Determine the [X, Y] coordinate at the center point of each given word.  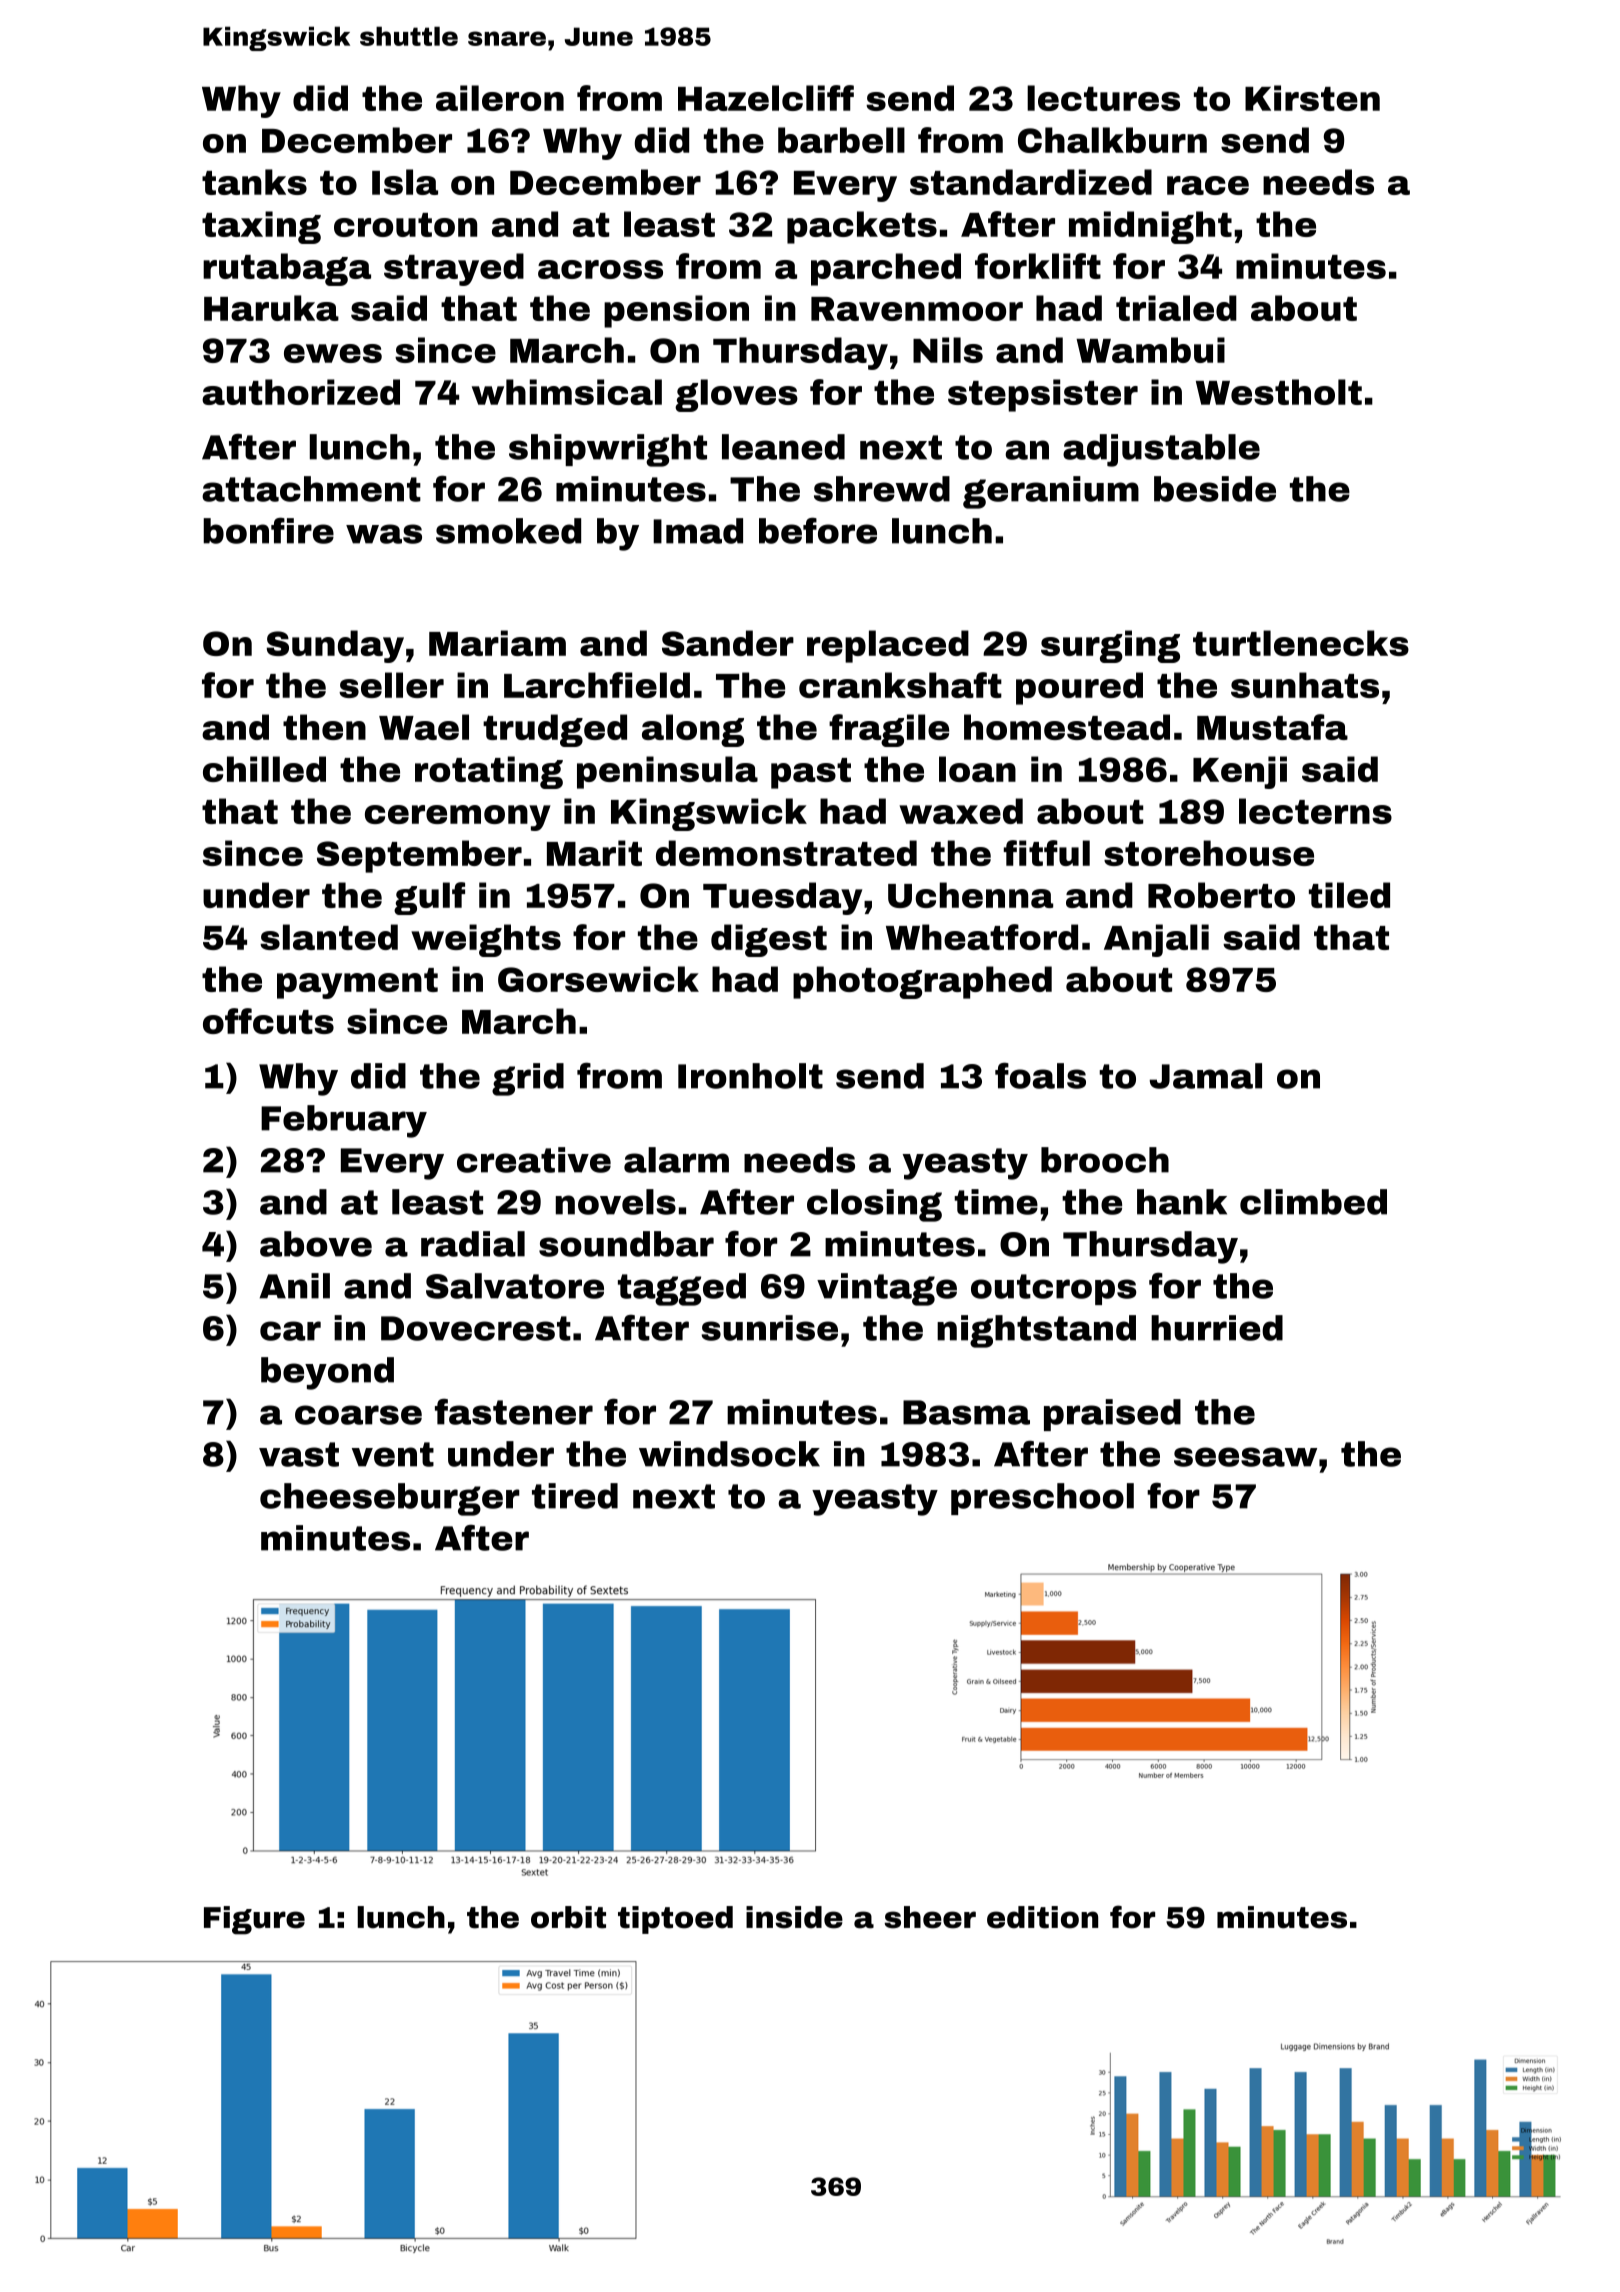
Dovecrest [476, 1328]
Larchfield [597, 685]
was [384, 534]
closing [874, 1205]
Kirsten [1312, 98]
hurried [1217, 1328]
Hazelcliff [766, 98]
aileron [500, 98]
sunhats [1305, 685]
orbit [568, 1917]
